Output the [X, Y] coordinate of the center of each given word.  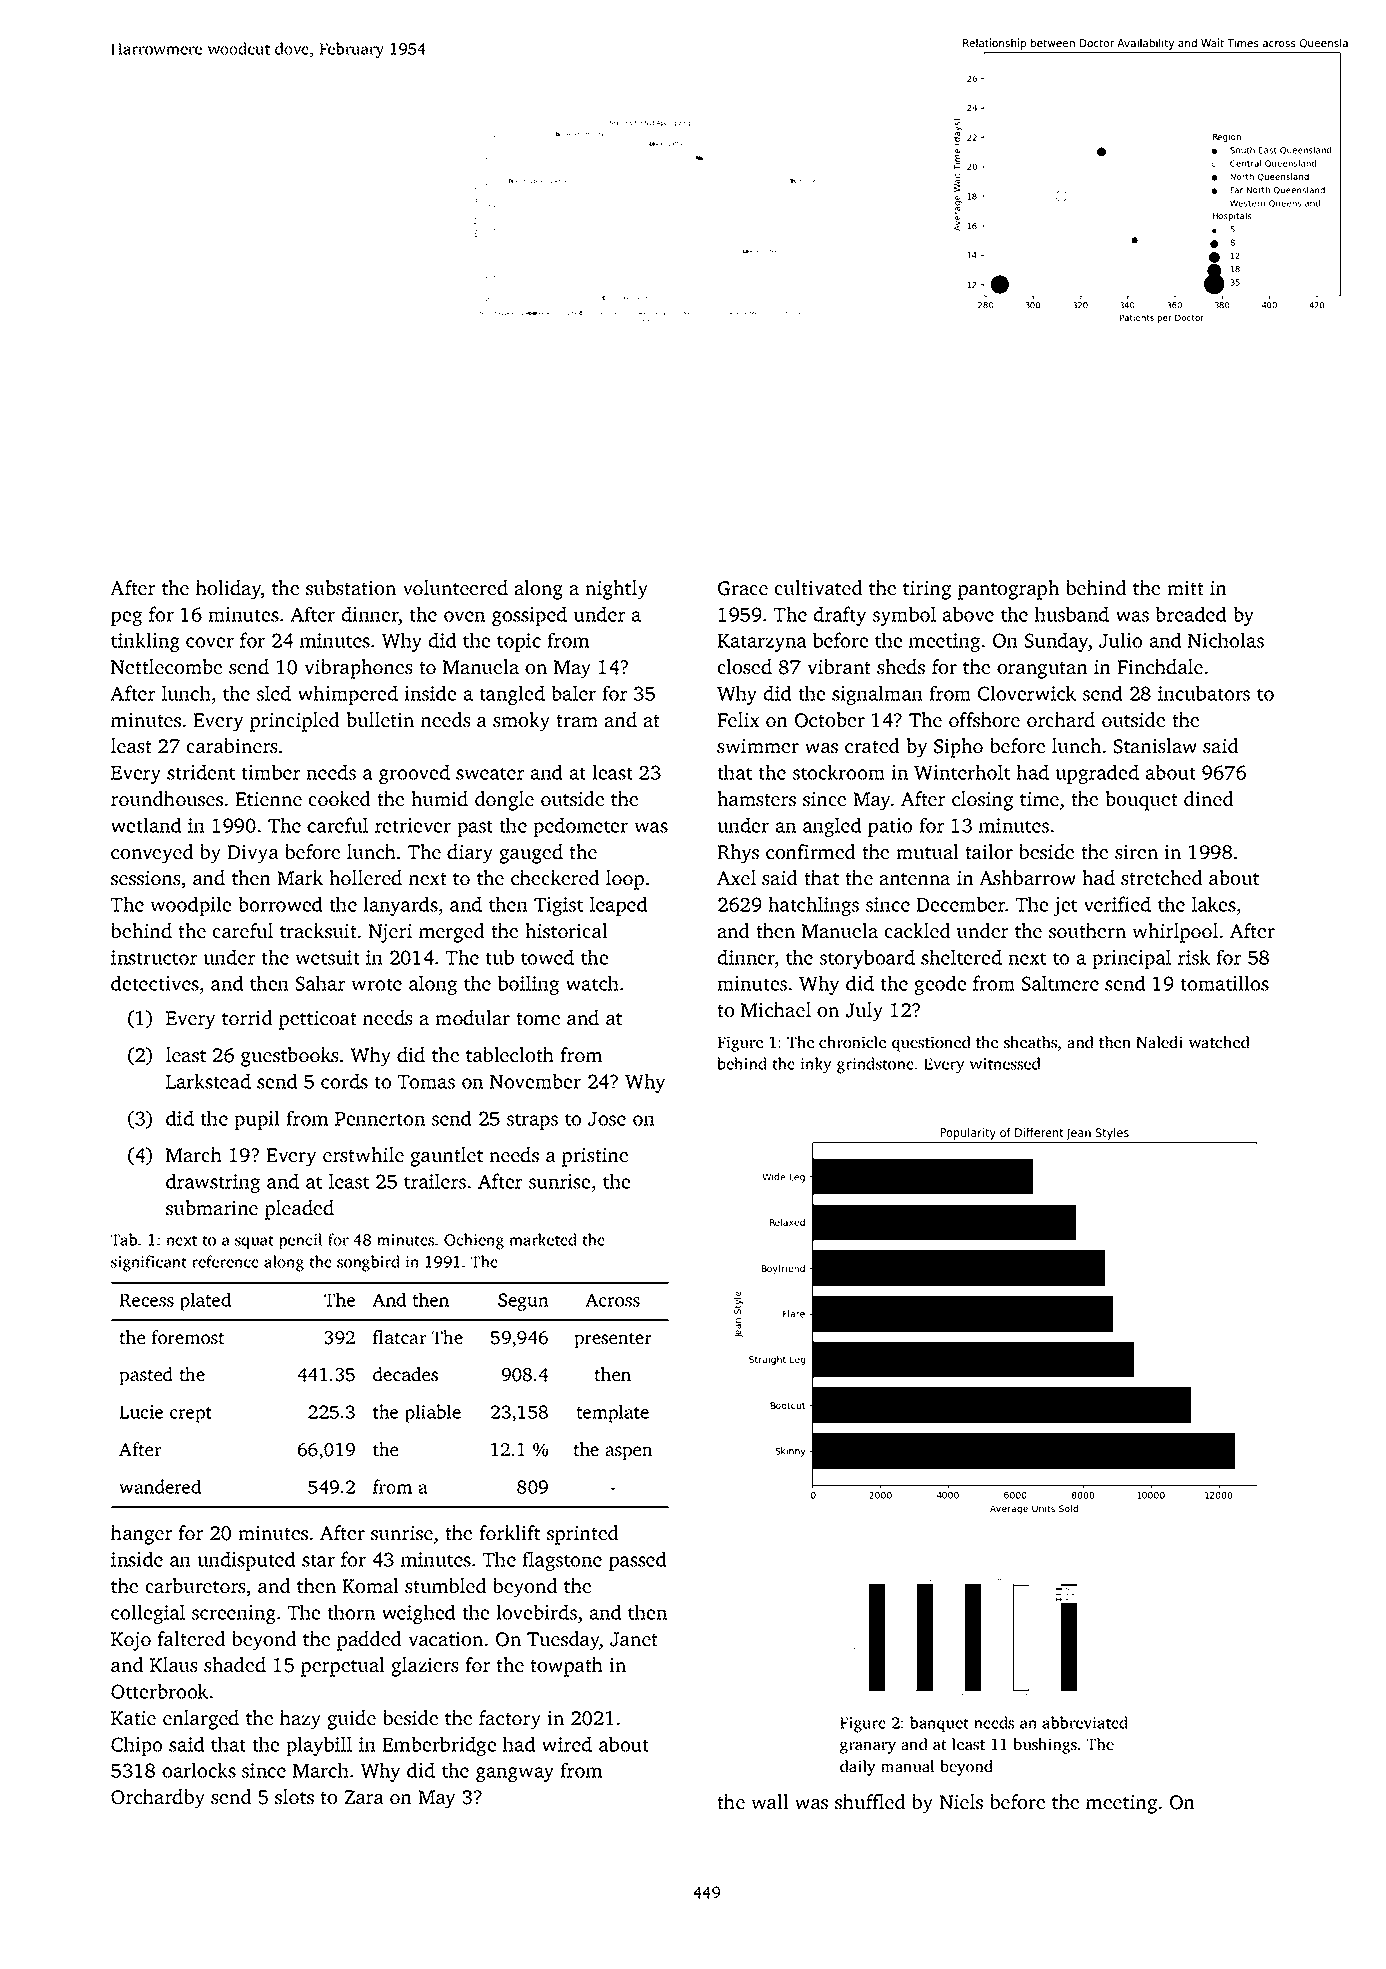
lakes [1214, 904]
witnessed [1005, 1063]
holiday [228, 590]
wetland [146, 825]
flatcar [399, 1337]
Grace [743, 588]
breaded [1191, 614]
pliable [433, 1413]
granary [868, 1748]
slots [294, 1796]
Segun [523, 1302]
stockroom [839, 772]
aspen [629, 1453]
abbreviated [1085, 1722]
